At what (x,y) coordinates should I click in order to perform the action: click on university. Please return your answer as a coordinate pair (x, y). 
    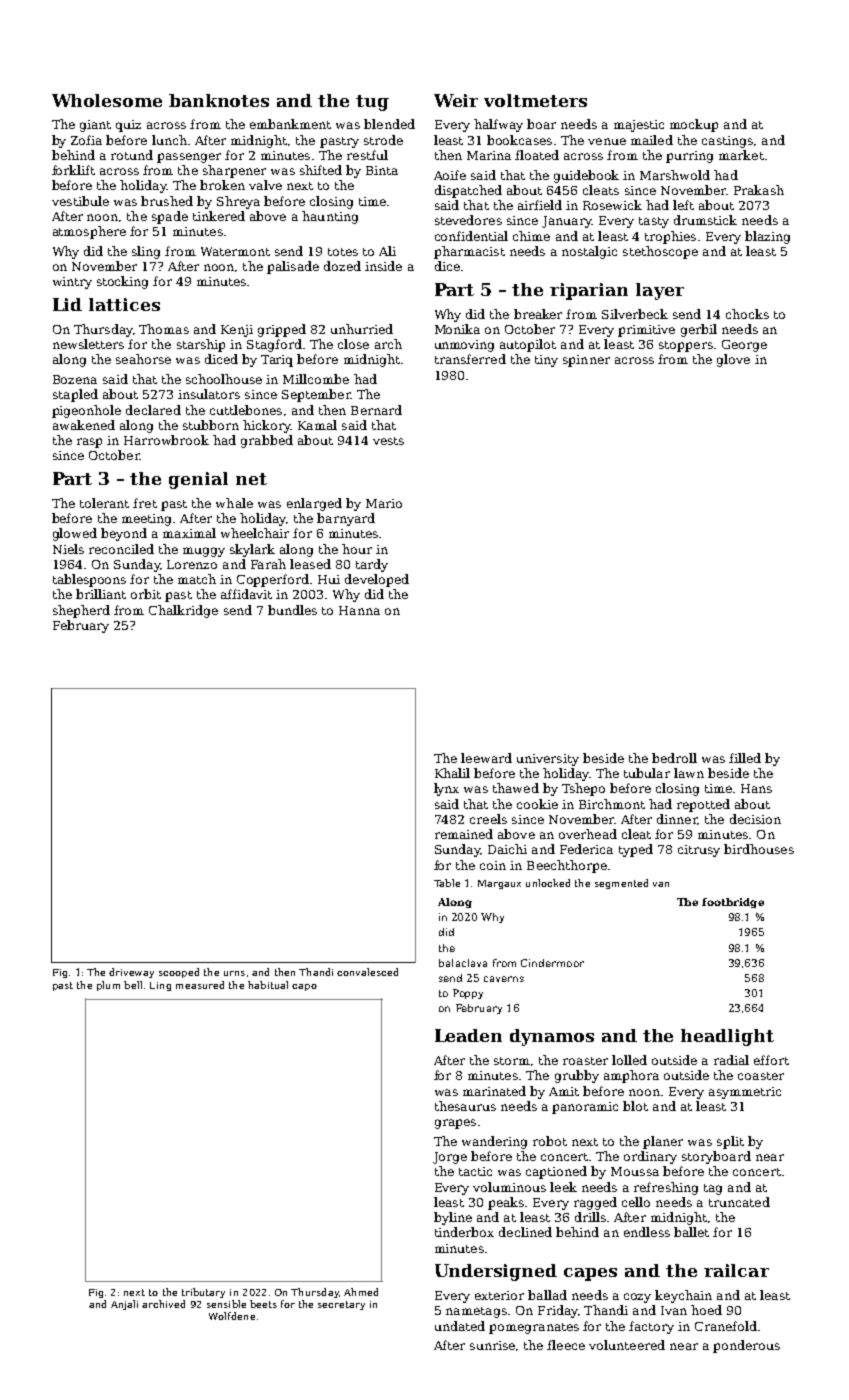
    Looking at the image, I should click on (548, 760).
